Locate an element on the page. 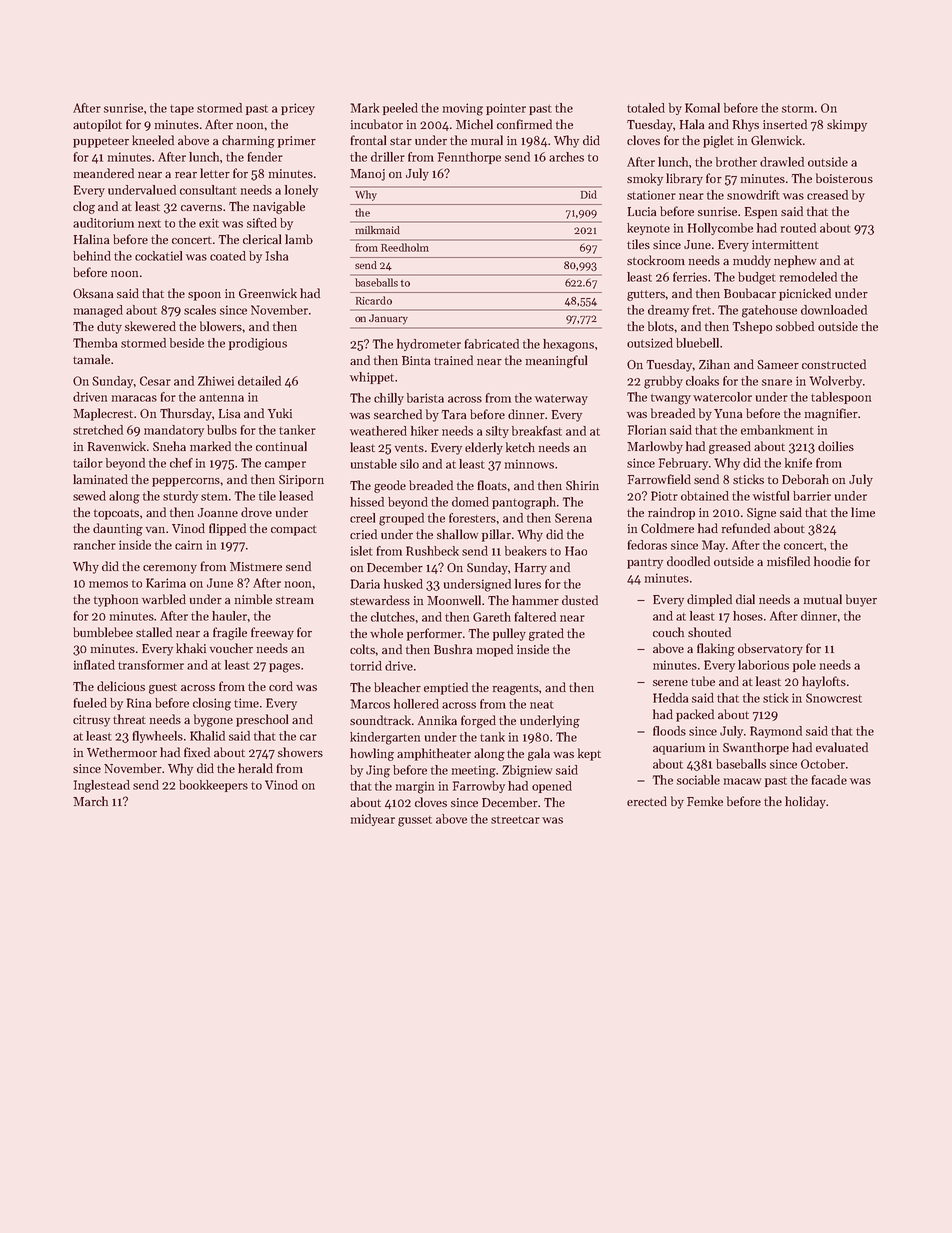 Image resolution: width=952 pixels, height=1233 pixels. guest is located at coordinates (163, 688).
